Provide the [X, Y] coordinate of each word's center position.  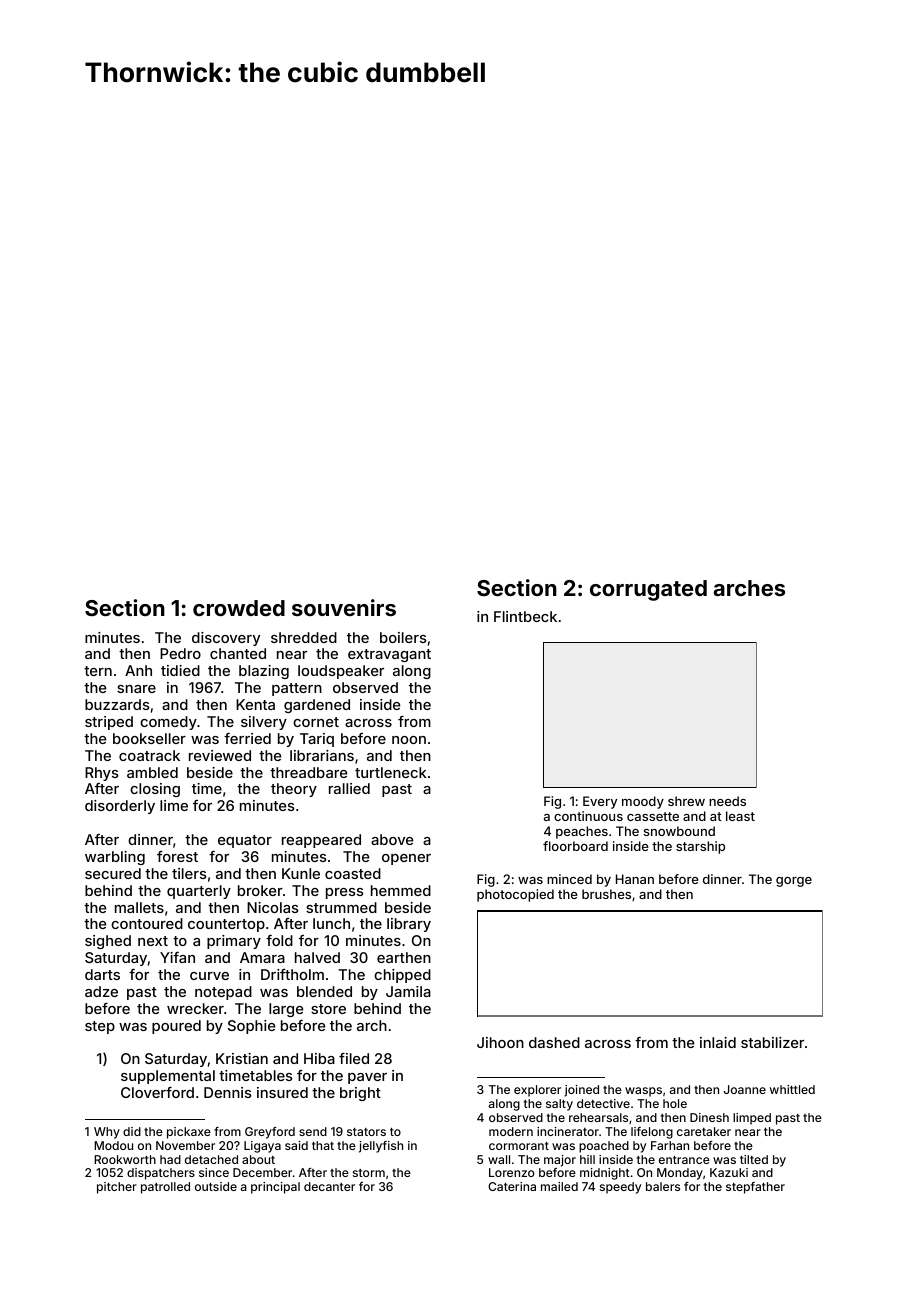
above [392, 839]
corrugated [648, 590]
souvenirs [344, 607]
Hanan [635, 879]
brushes [606, 894]
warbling [115, 858]
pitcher [117, 1188]
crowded [239, 608]
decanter [329, 1186]
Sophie [251, 1027]
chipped [402, 976]
